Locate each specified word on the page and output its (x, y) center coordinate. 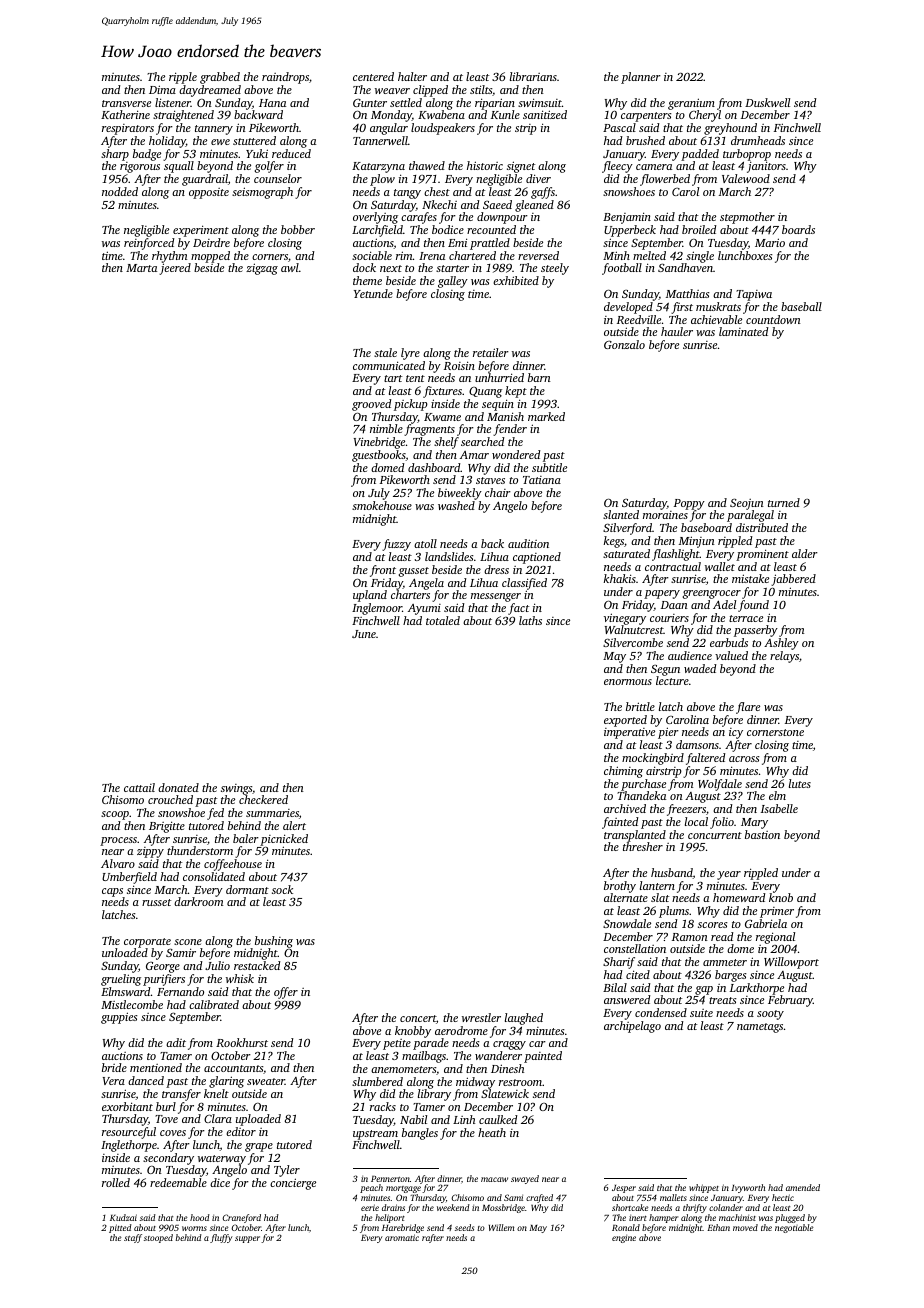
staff (133, 1238)
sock (282, 889)
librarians (533, 76)
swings (236, 789)
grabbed (220, 78)
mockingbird (653, 759)
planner (641, 78)
